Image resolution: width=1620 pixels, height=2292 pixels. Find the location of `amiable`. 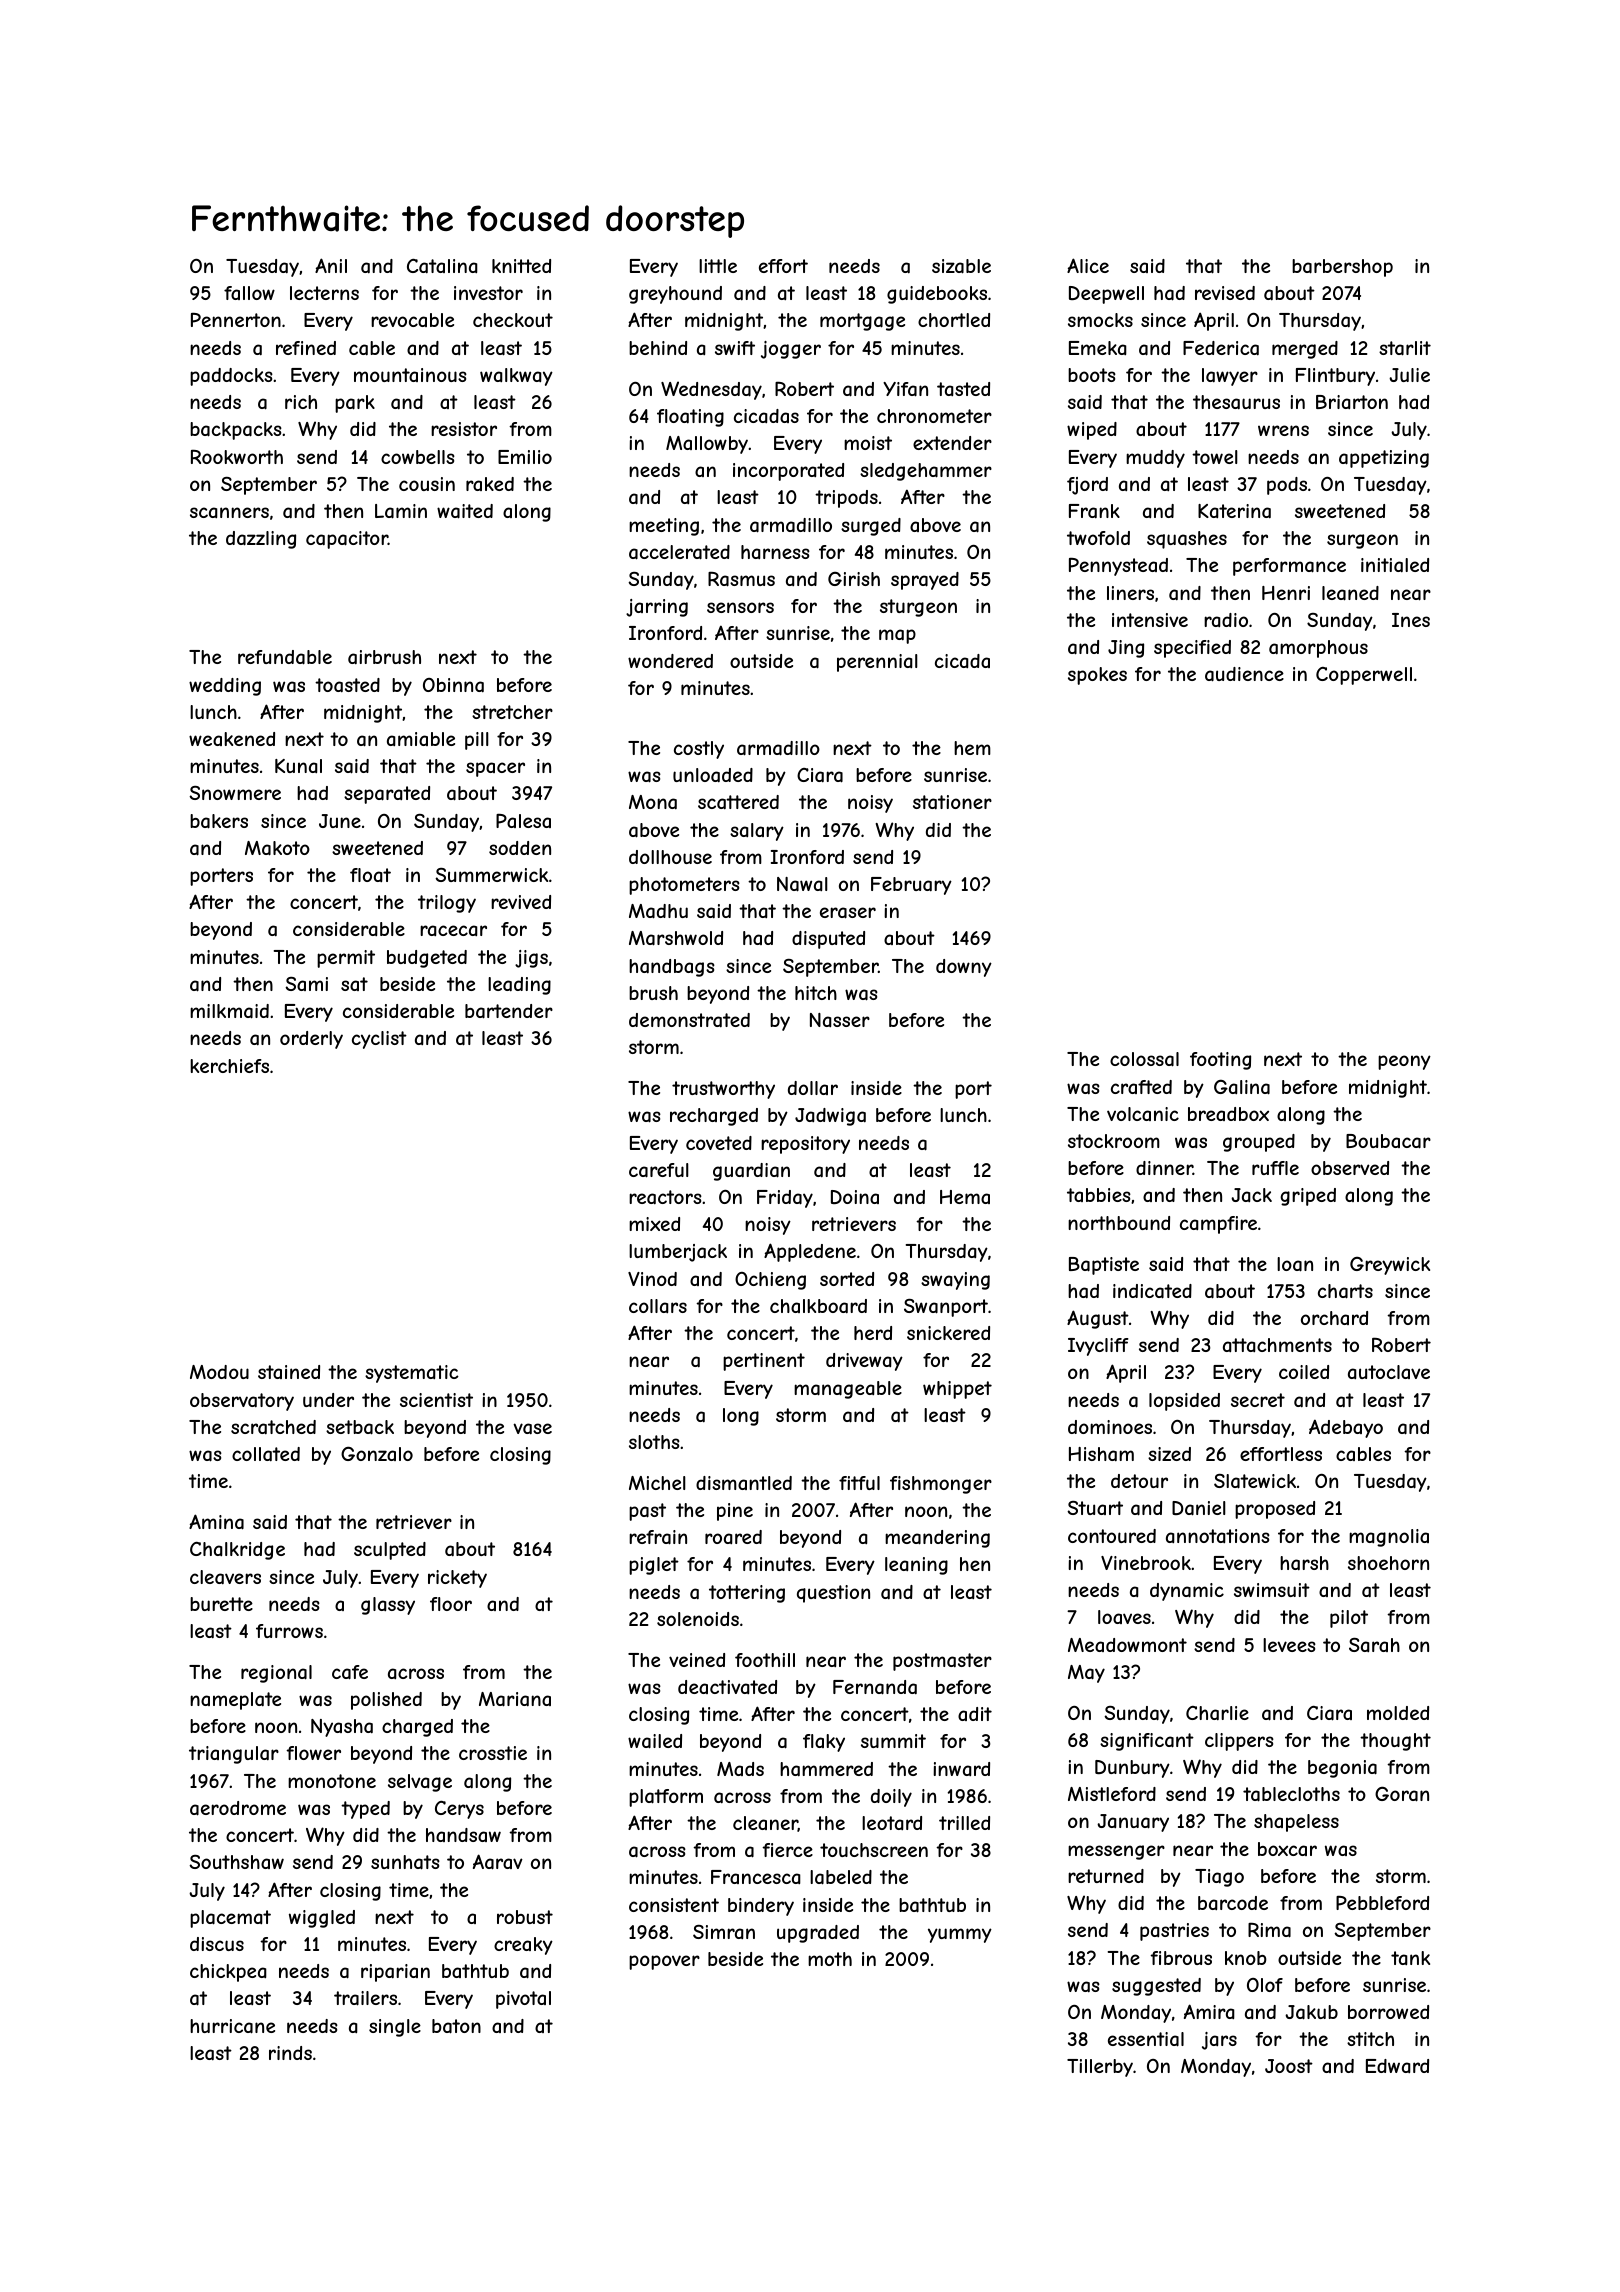

amiable is located at coordinates (421, 739).
